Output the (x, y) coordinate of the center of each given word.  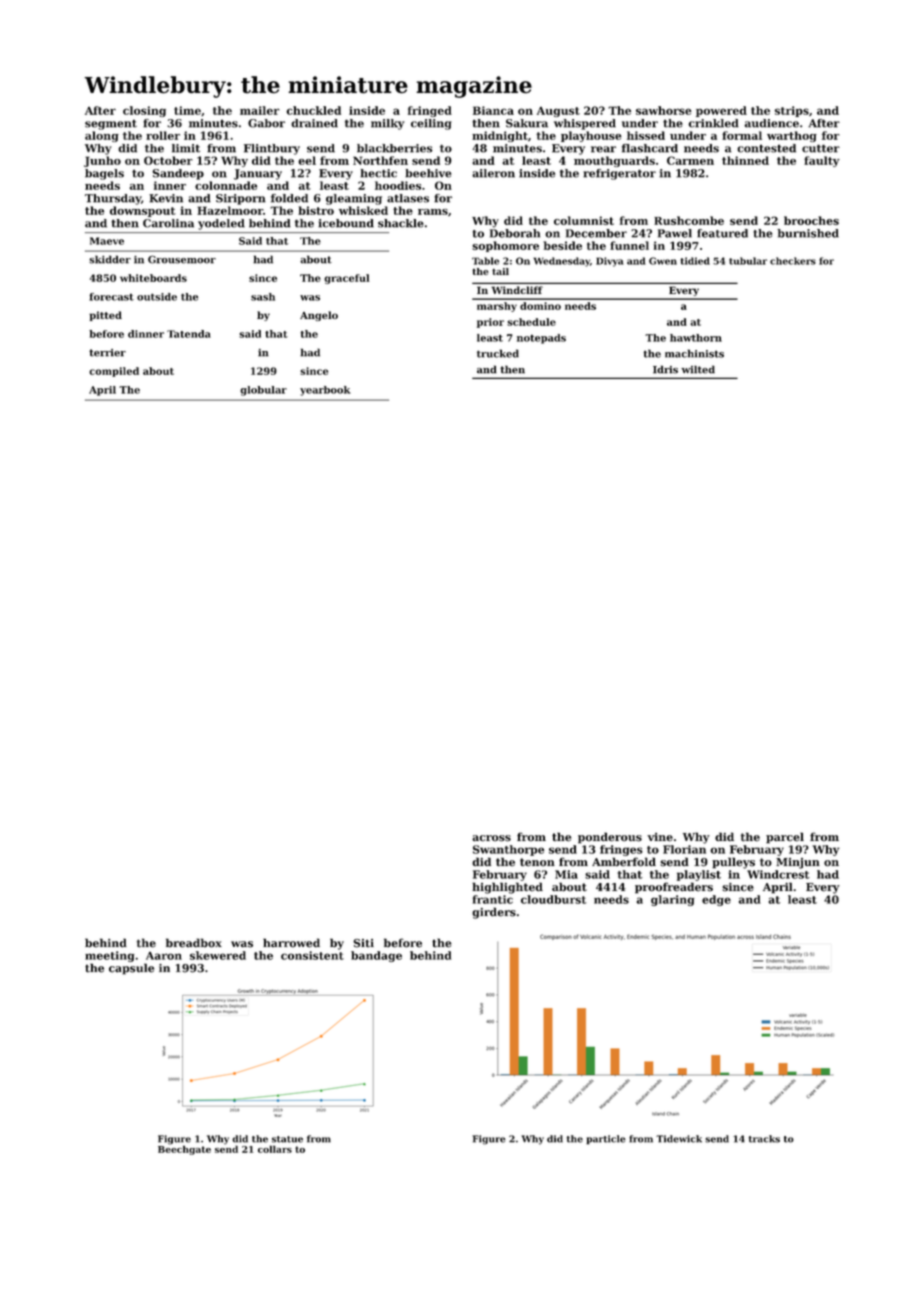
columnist (584, 220)
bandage (376, 956)
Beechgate (184, 1150)
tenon (537, 862)
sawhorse (663, 110)
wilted (698, 369)
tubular (748, 261)
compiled (114, 372)
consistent (312, 955)
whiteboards (153, 278)
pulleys (733, 863)
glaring (672, 900)
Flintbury (272, 149)
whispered (585, 124)
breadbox (194, 943)
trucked (498, 353)
